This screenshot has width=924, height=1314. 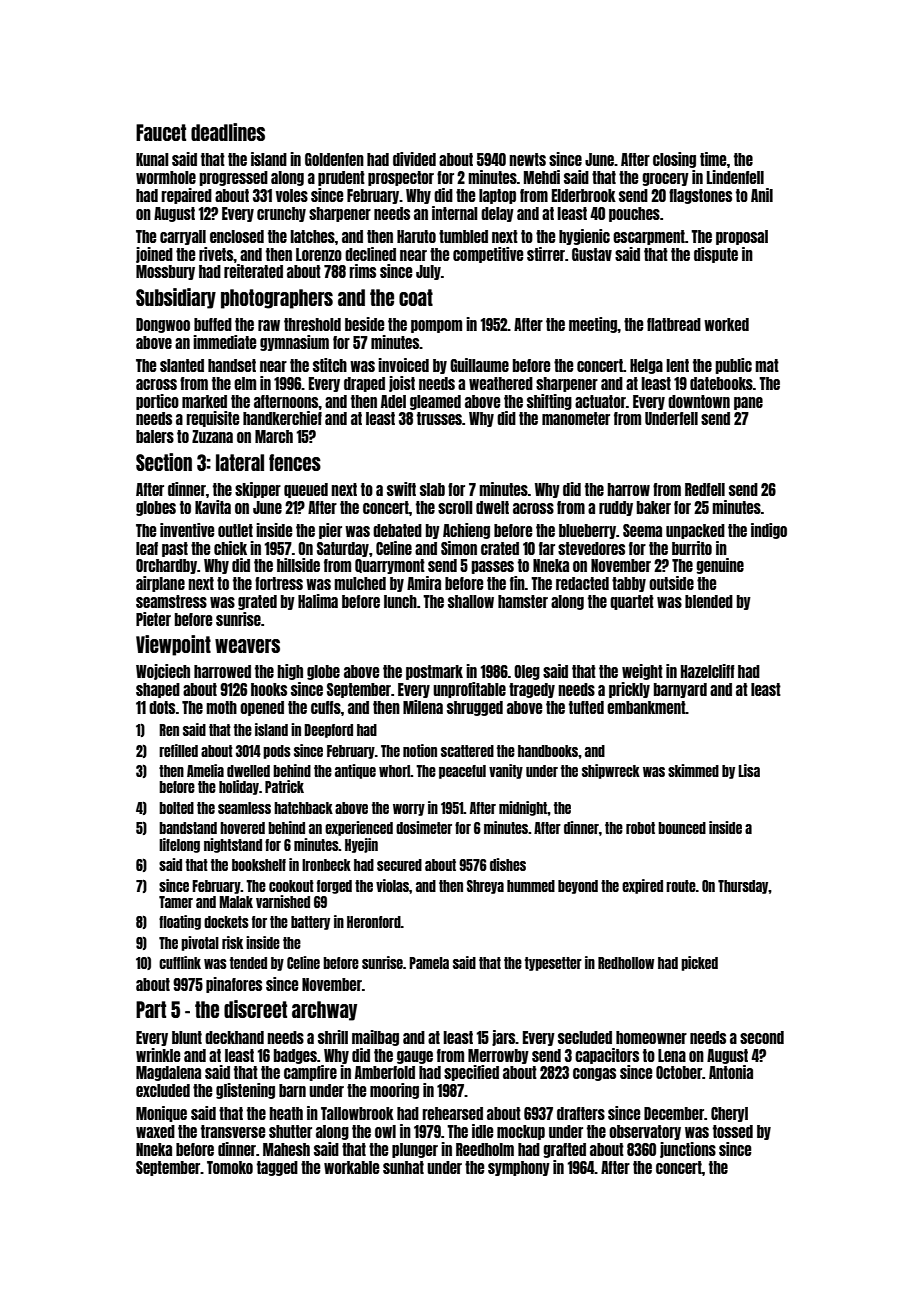 What do you see at coordinates (230, 1167) in the screenshot?
I see `Tomoko` at bounding box center [230, 1167].
